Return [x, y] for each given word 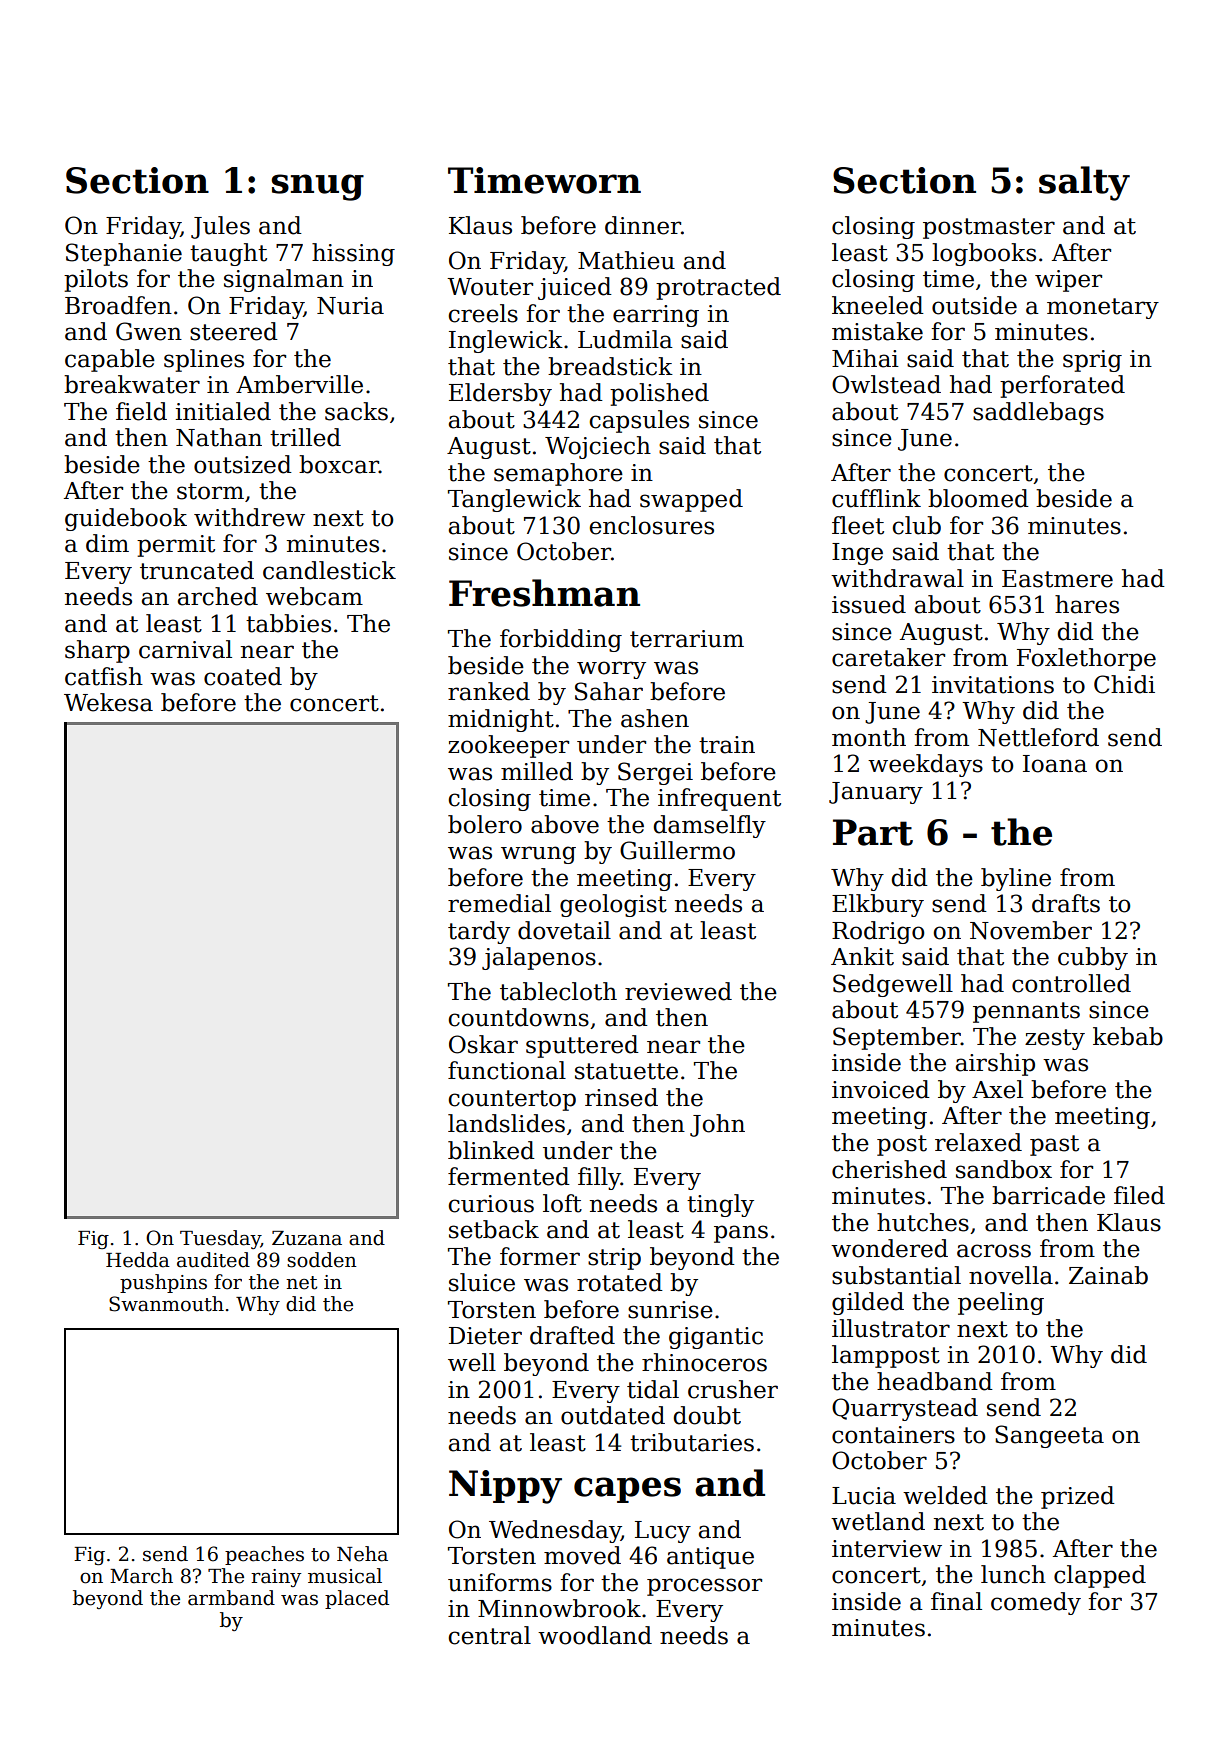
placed [357, 1599]
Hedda [138, 1260]
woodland [595, 1635]
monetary [1103, 308]
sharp [97, 651]
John [717, 1125]
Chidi [1124, 684]
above [565, 824]
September [897, 1038]
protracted [718, 288]
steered [234, 331]
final [956, 1601]
